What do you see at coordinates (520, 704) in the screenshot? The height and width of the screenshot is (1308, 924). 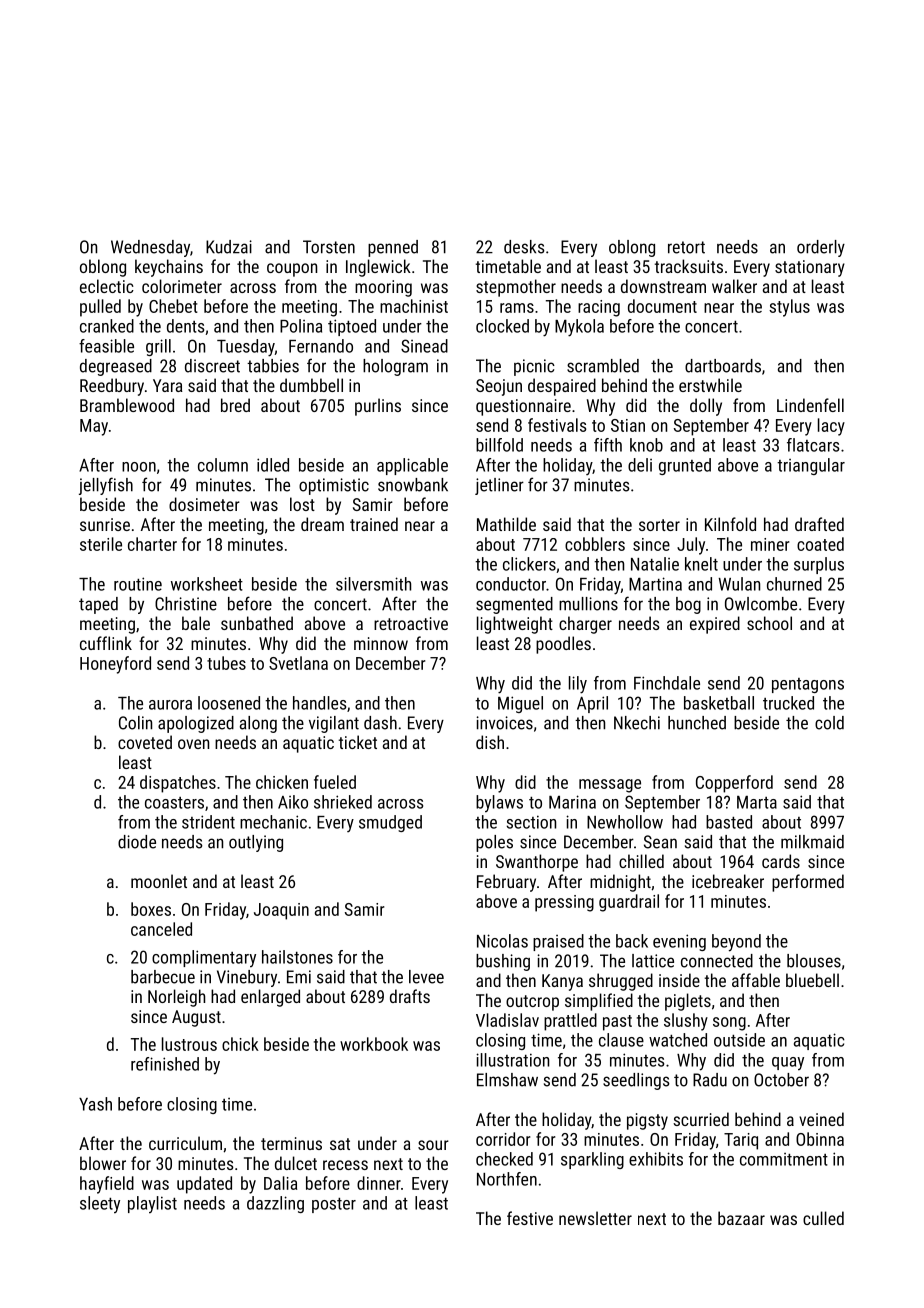 I see `Miguel` at bounding box center [520, 704].
